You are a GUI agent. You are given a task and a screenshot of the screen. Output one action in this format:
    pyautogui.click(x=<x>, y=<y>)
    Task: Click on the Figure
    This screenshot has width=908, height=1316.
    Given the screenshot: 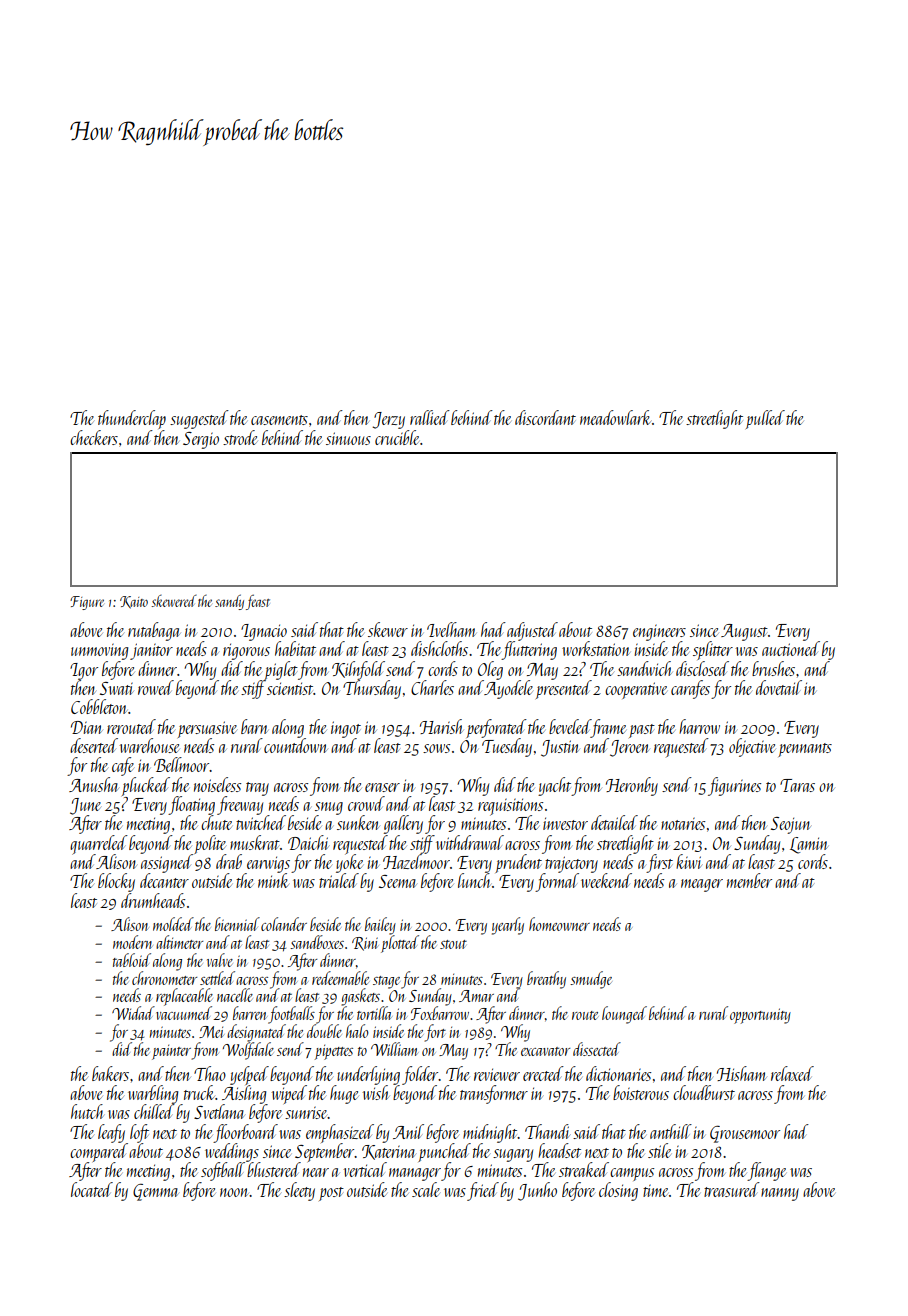 What is the action you would take?
    pyautogui.click(x=87, y=603)
